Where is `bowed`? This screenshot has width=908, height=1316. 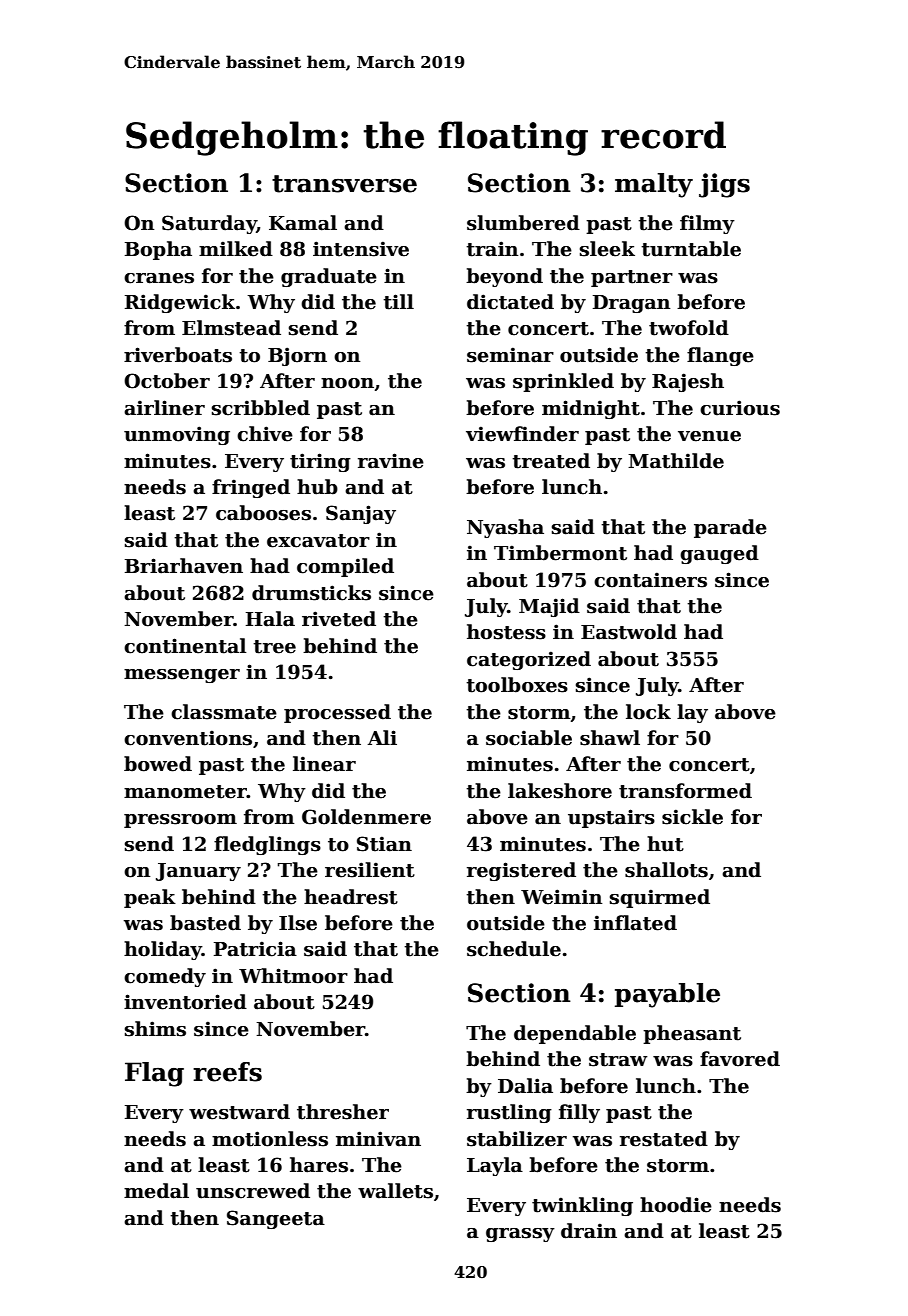
bowed is located at coordinates (158, 764).
